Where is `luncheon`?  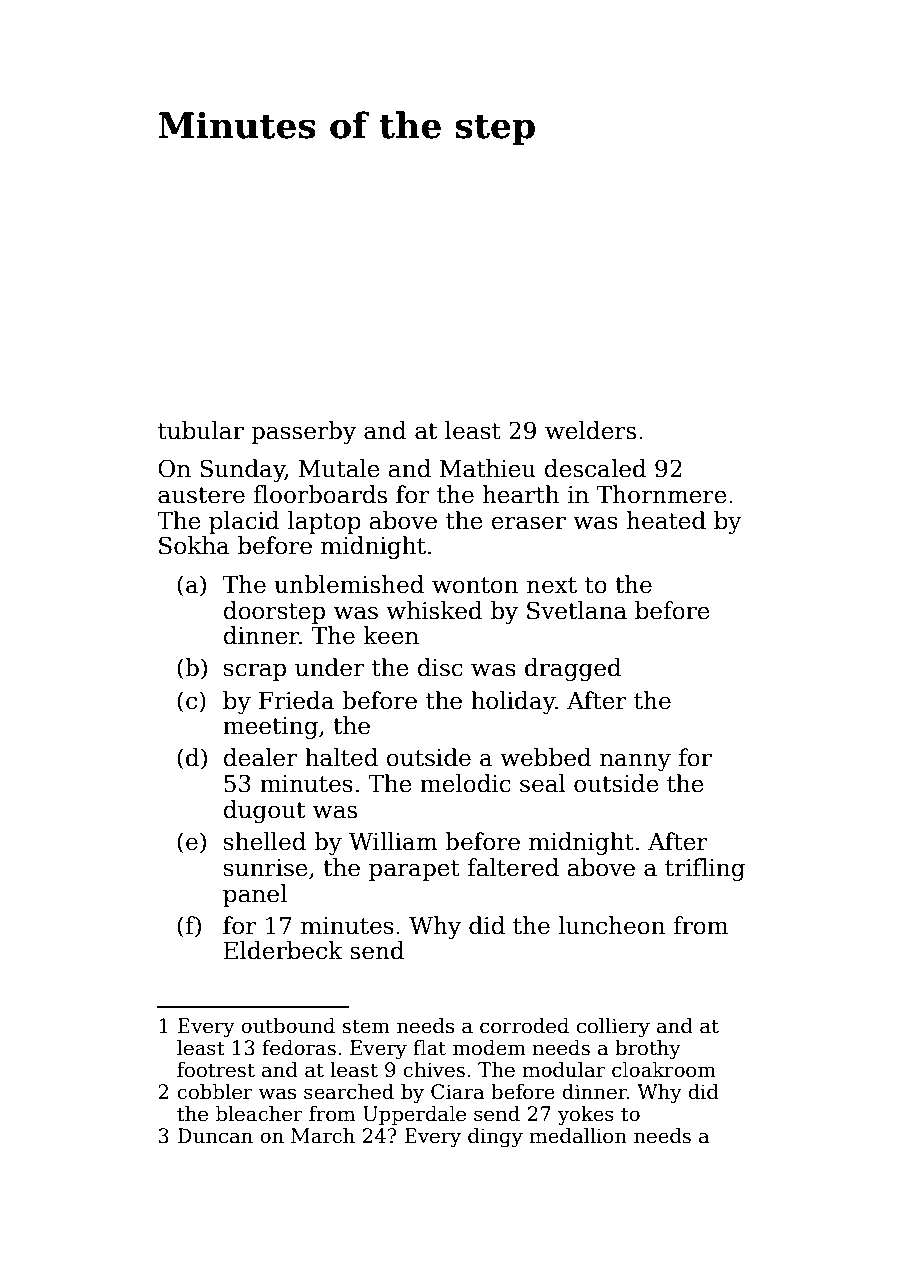 luncheon is located at coordinates (611, 925).
